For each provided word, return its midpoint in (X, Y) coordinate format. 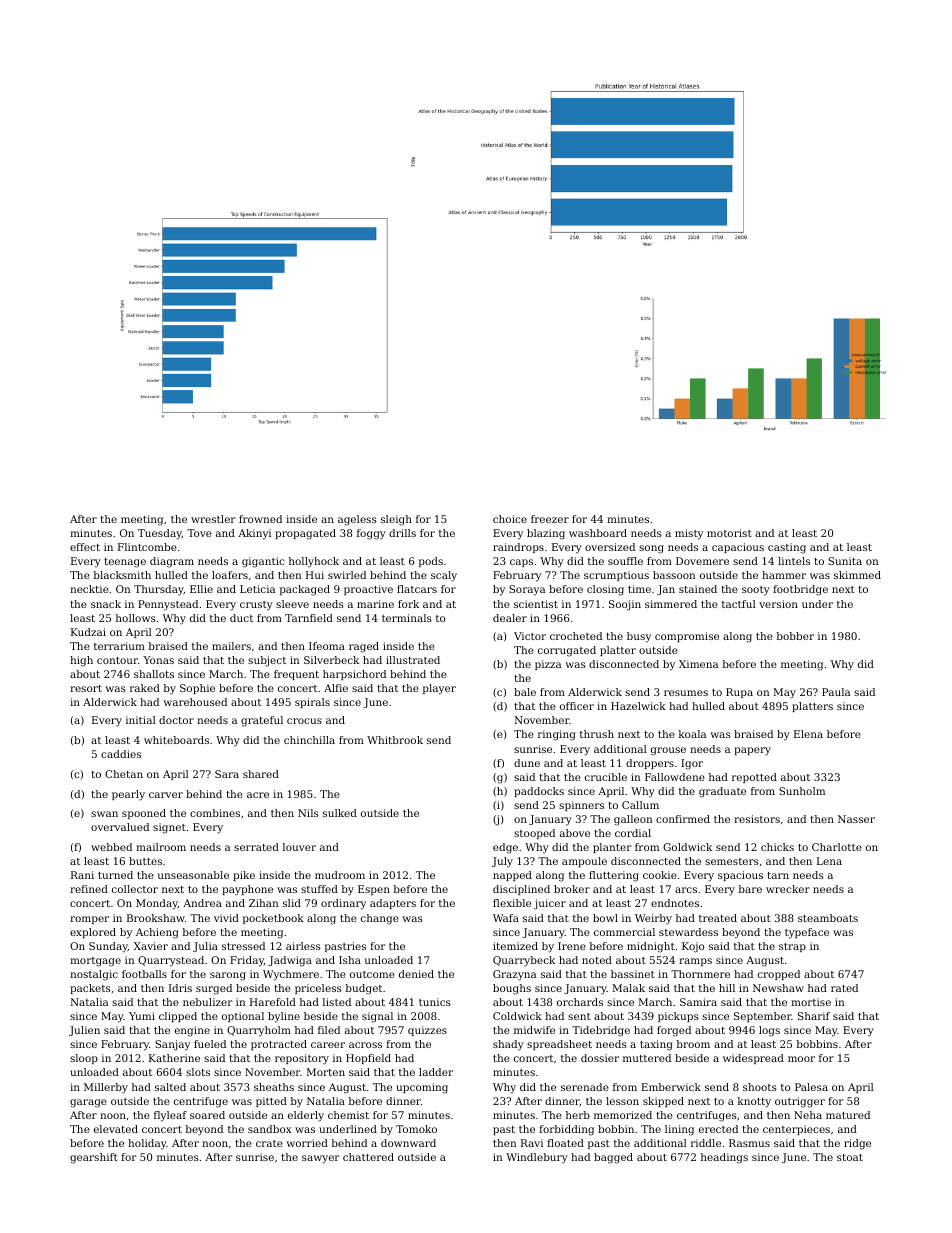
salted (170, 1087)
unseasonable (193, 875)
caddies (121, 754)
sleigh (396, 520)
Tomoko (416, 1129)
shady (508, 1045)
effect (85, 547)
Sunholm (802, 791)
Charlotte (837, 847)
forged (674, 1031)
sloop (84, 1059)
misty (689, 534)
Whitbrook (395, 740)
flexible (512, 903)
